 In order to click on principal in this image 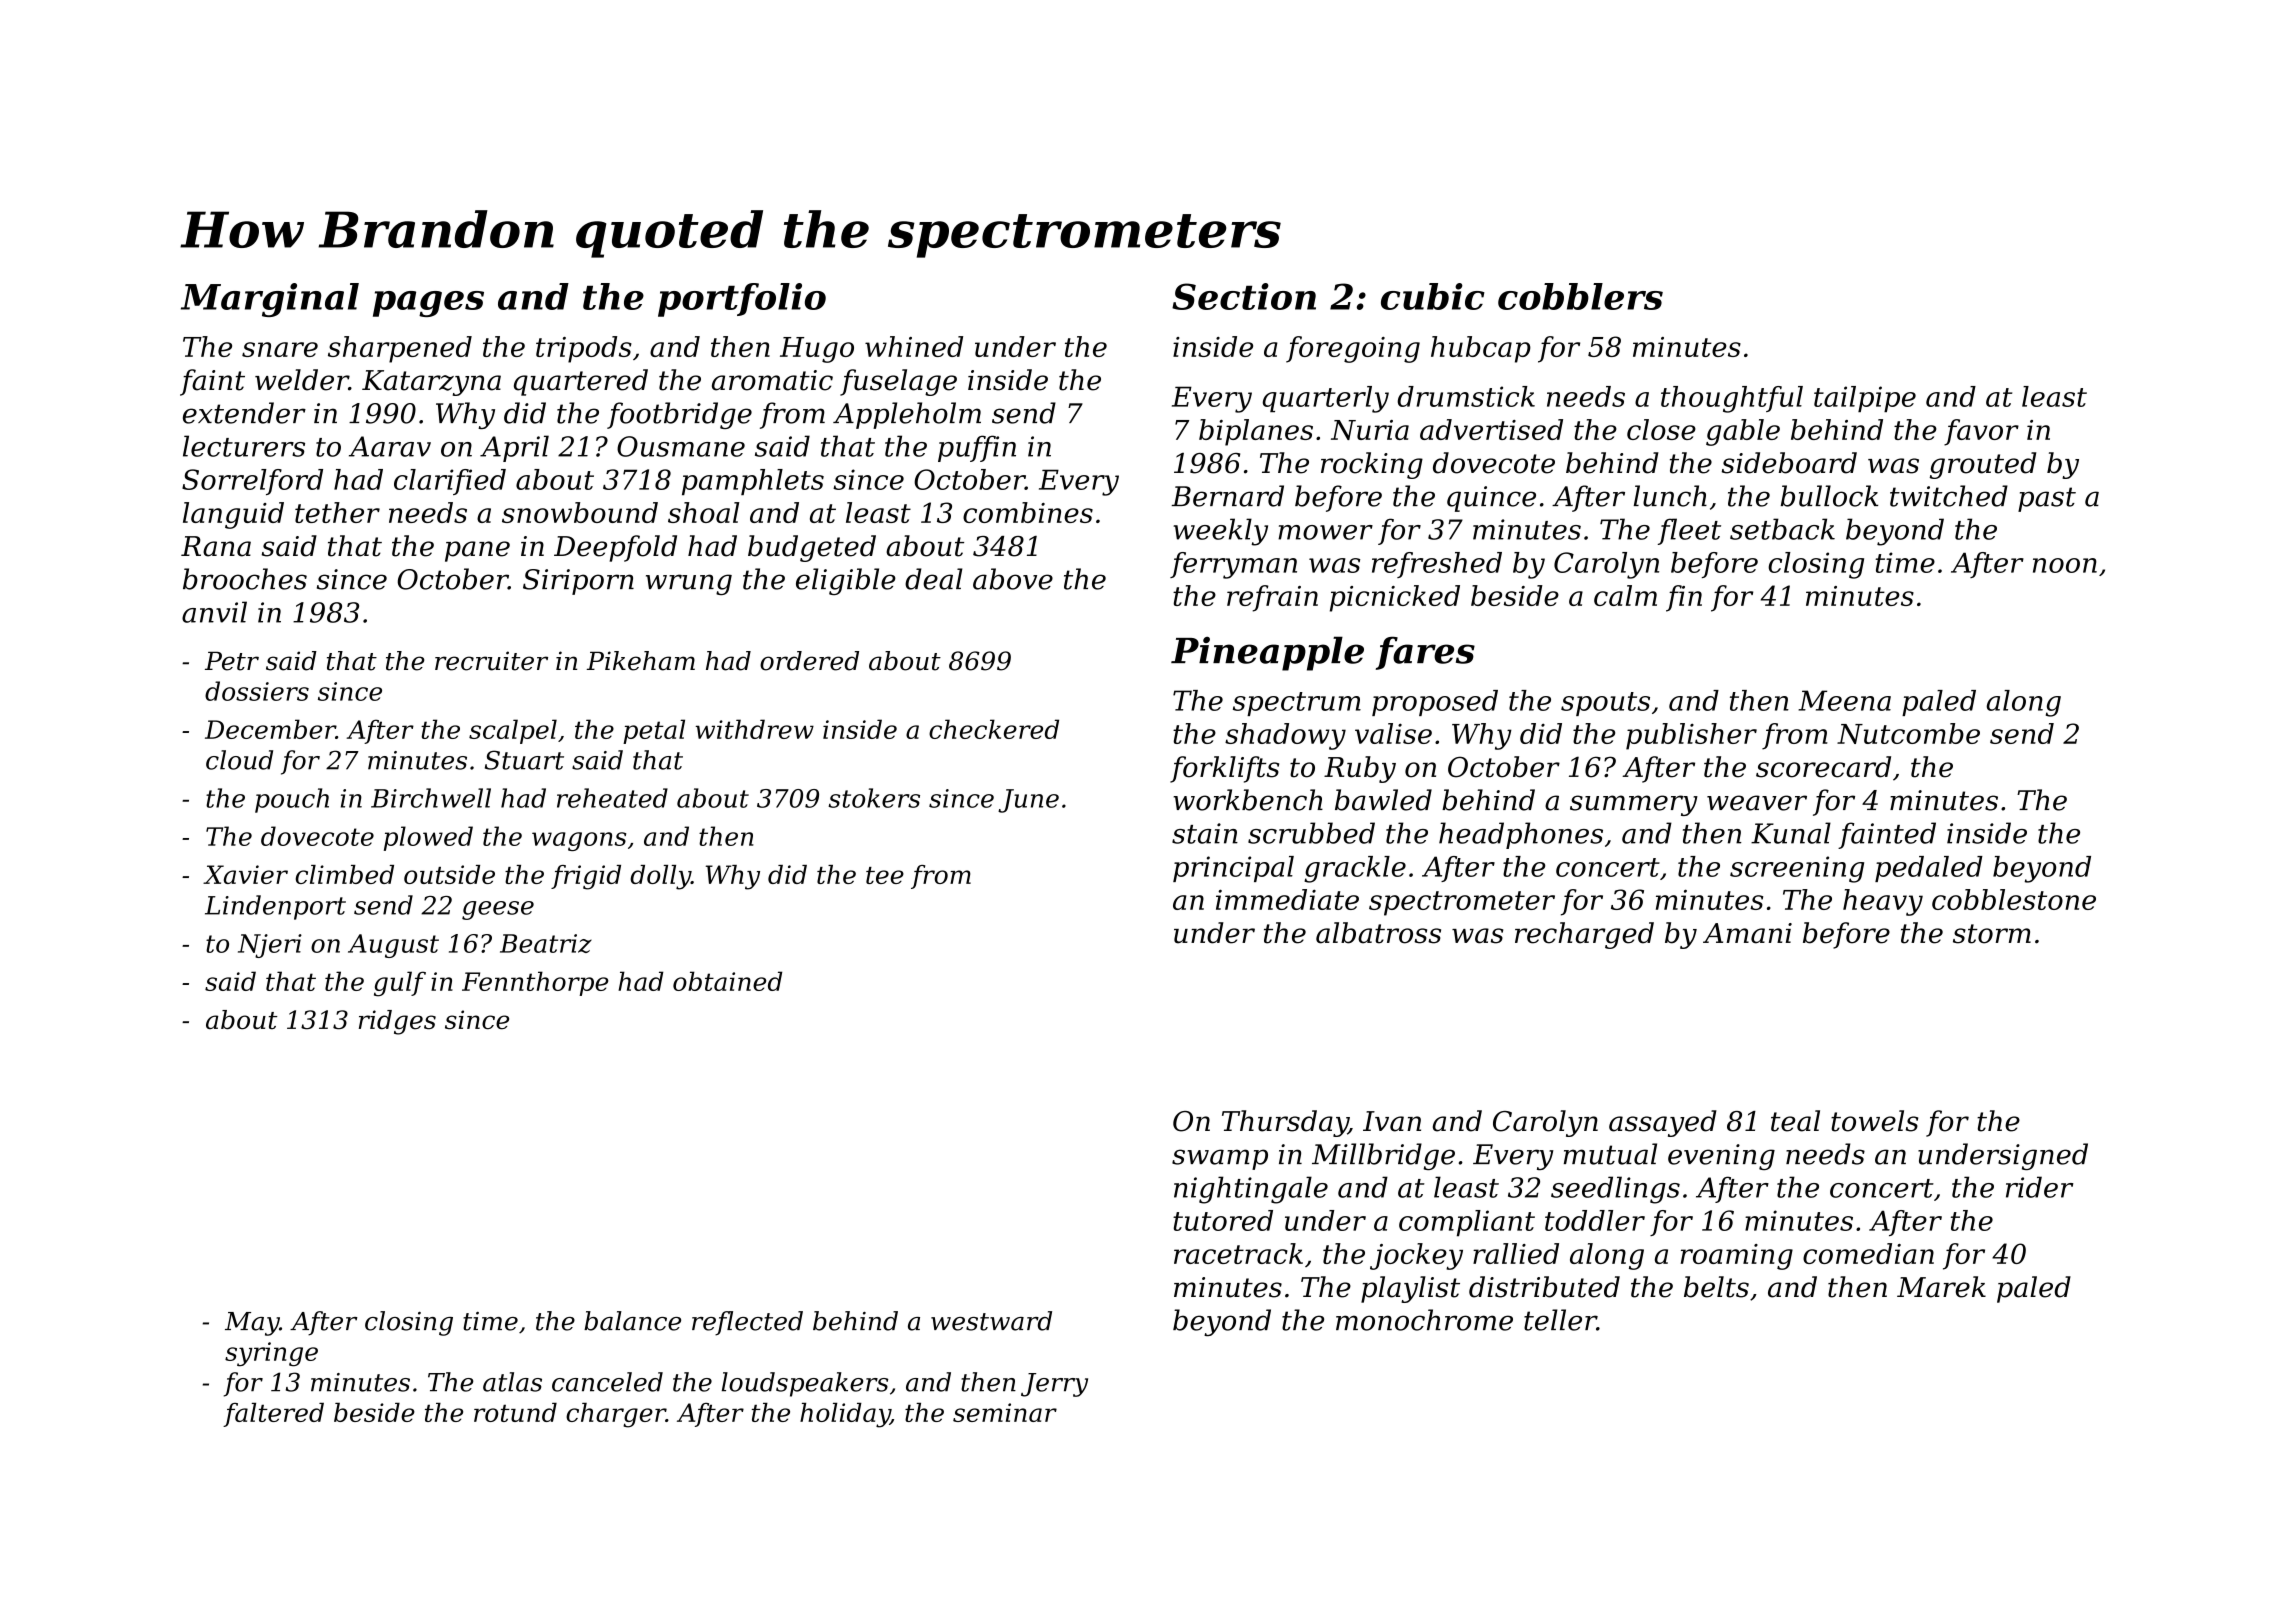, I will do `click(1233, 869)`.
